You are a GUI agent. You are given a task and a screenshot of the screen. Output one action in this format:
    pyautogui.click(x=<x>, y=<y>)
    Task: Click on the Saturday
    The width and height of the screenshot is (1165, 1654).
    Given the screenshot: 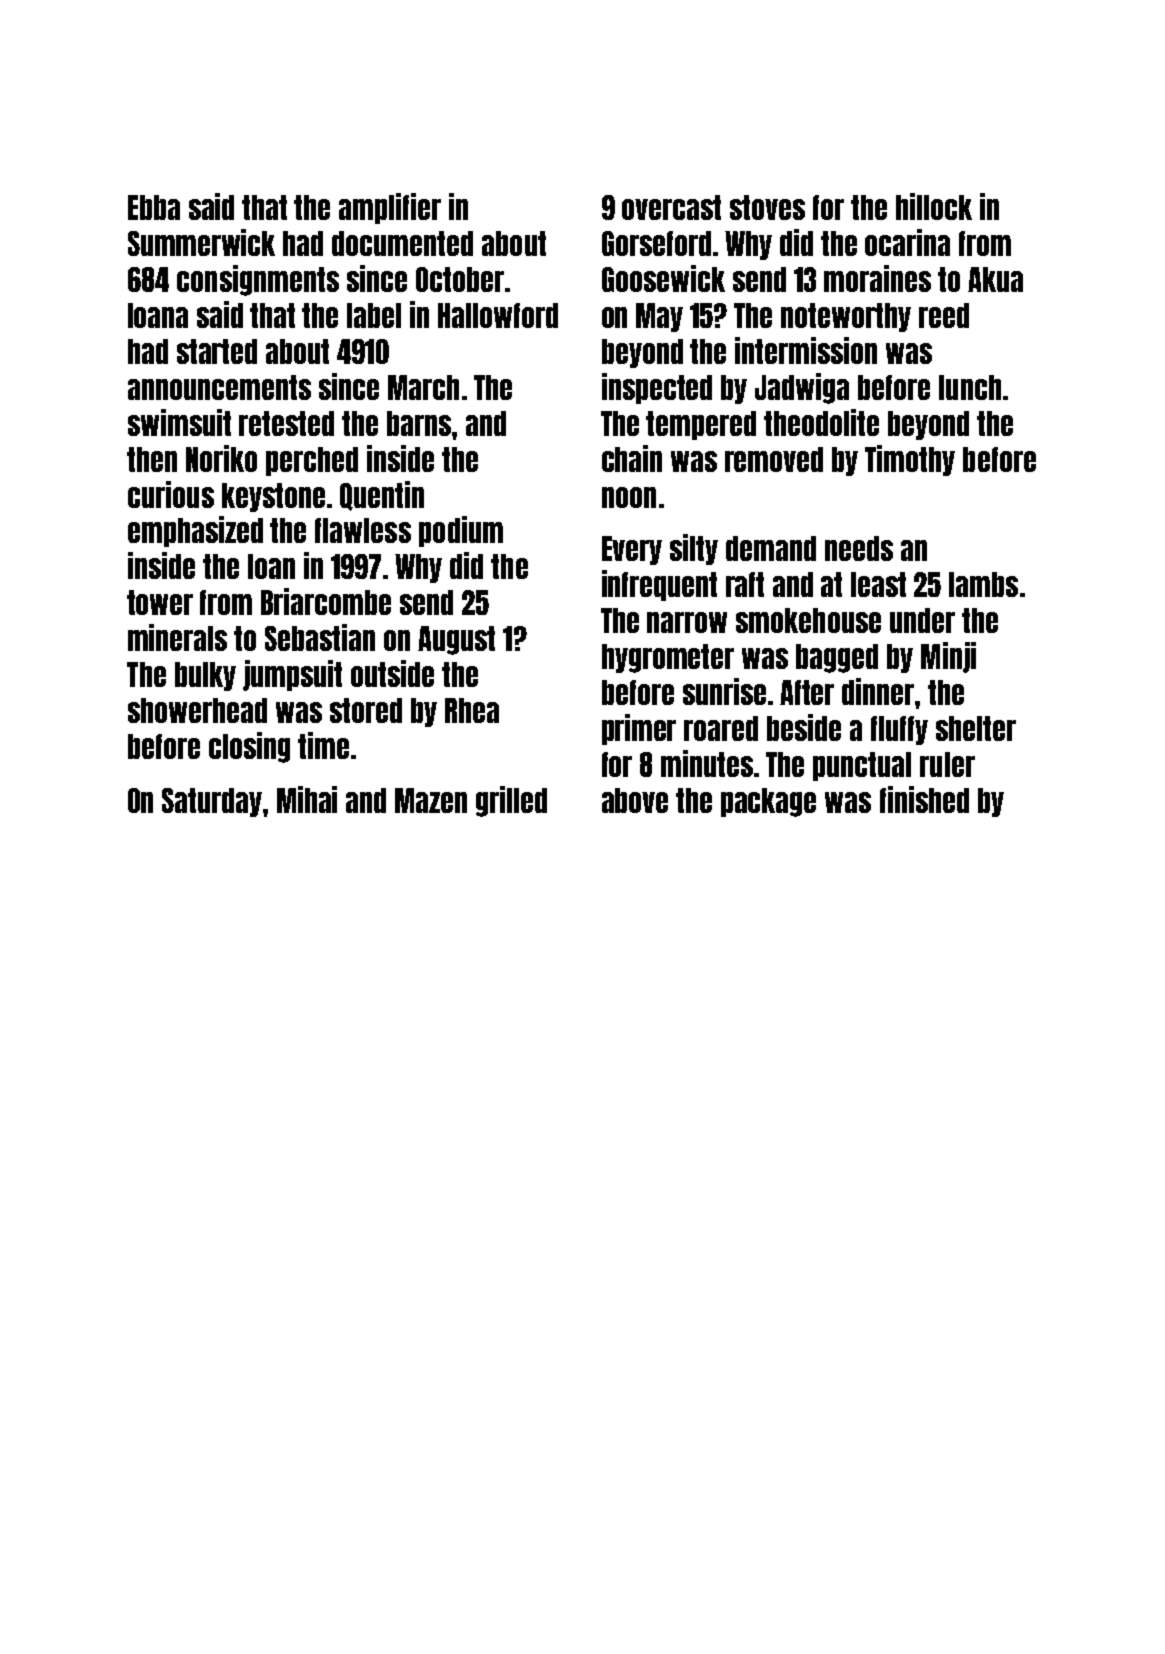 What is the action you would take?
    pyautogui.click(x=212, y=802)
